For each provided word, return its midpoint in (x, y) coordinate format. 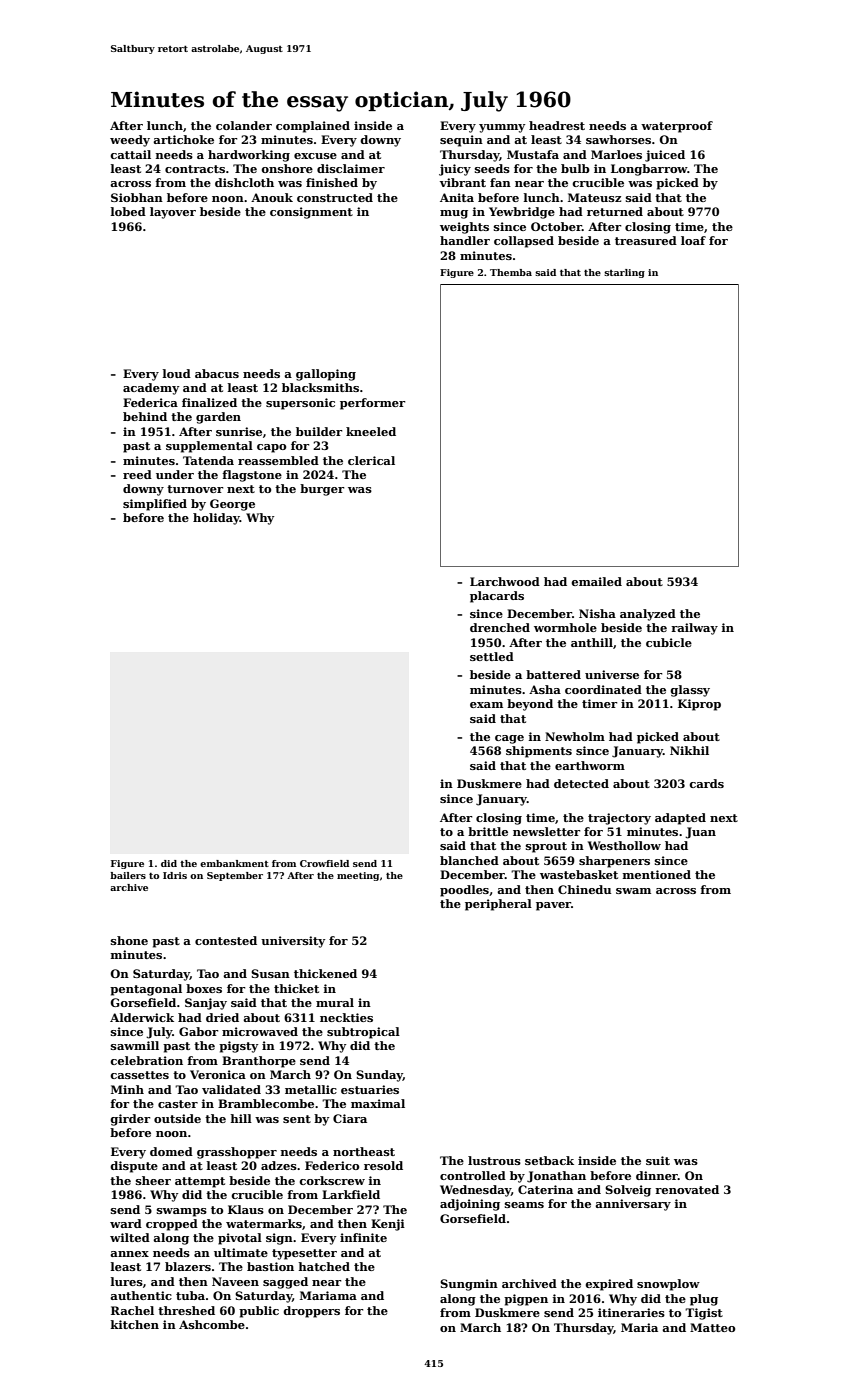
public (259, 1312)
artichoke (183, 139)
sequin (461, 141)
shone (129, 940)
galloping (326, 375)
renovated (687, 1189)
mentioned (657, 874)
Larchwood (505, 581)
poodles (464, 891)
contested (226, 940)
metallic (311, 1089)
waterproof (677, 127)
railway (694, 629)
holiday (216, 519)
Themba (511, 272)
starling (624, 273)
